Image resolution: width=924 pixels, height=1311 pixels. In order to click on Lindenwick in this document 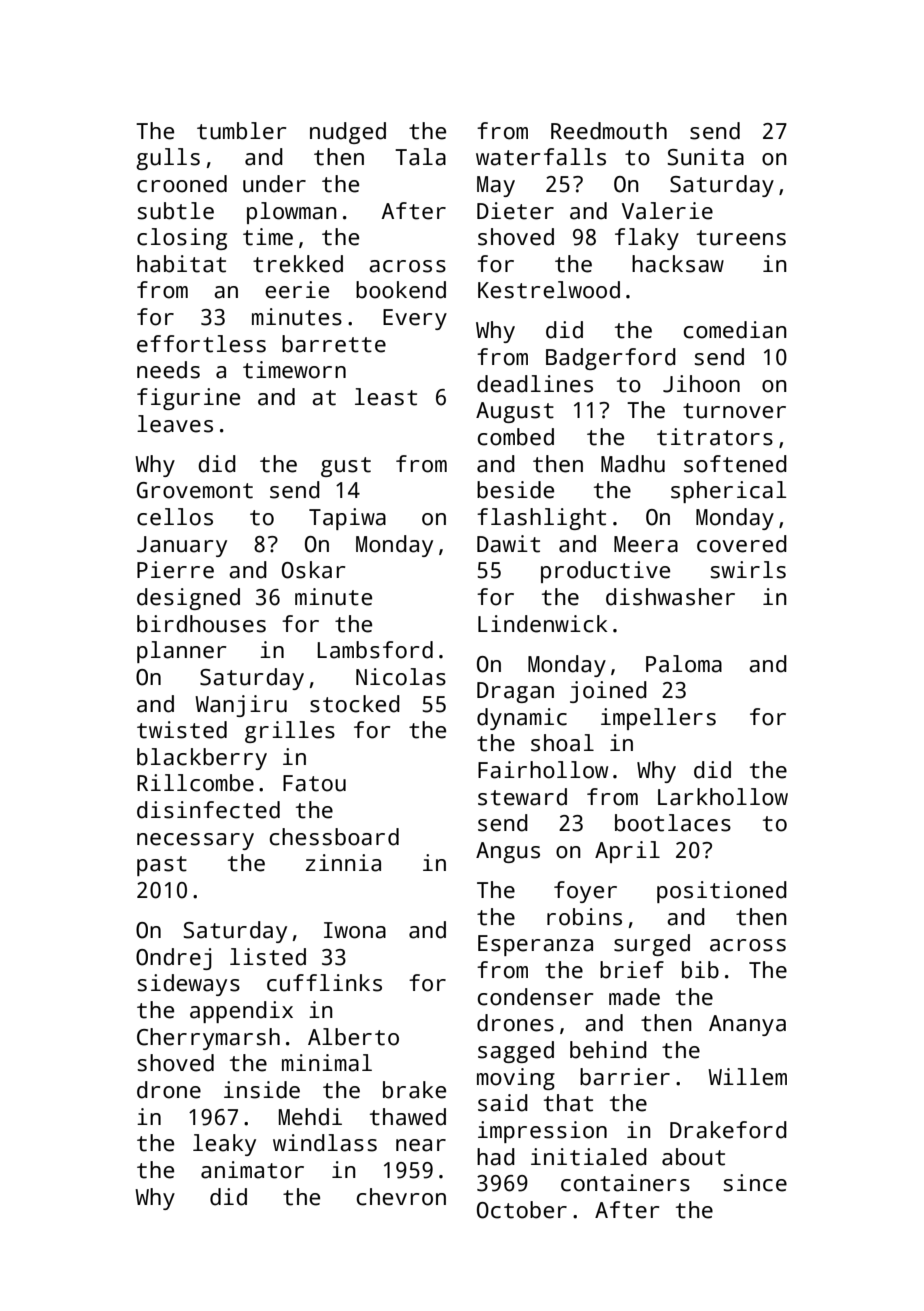, I will do `click(542, 624)`.
